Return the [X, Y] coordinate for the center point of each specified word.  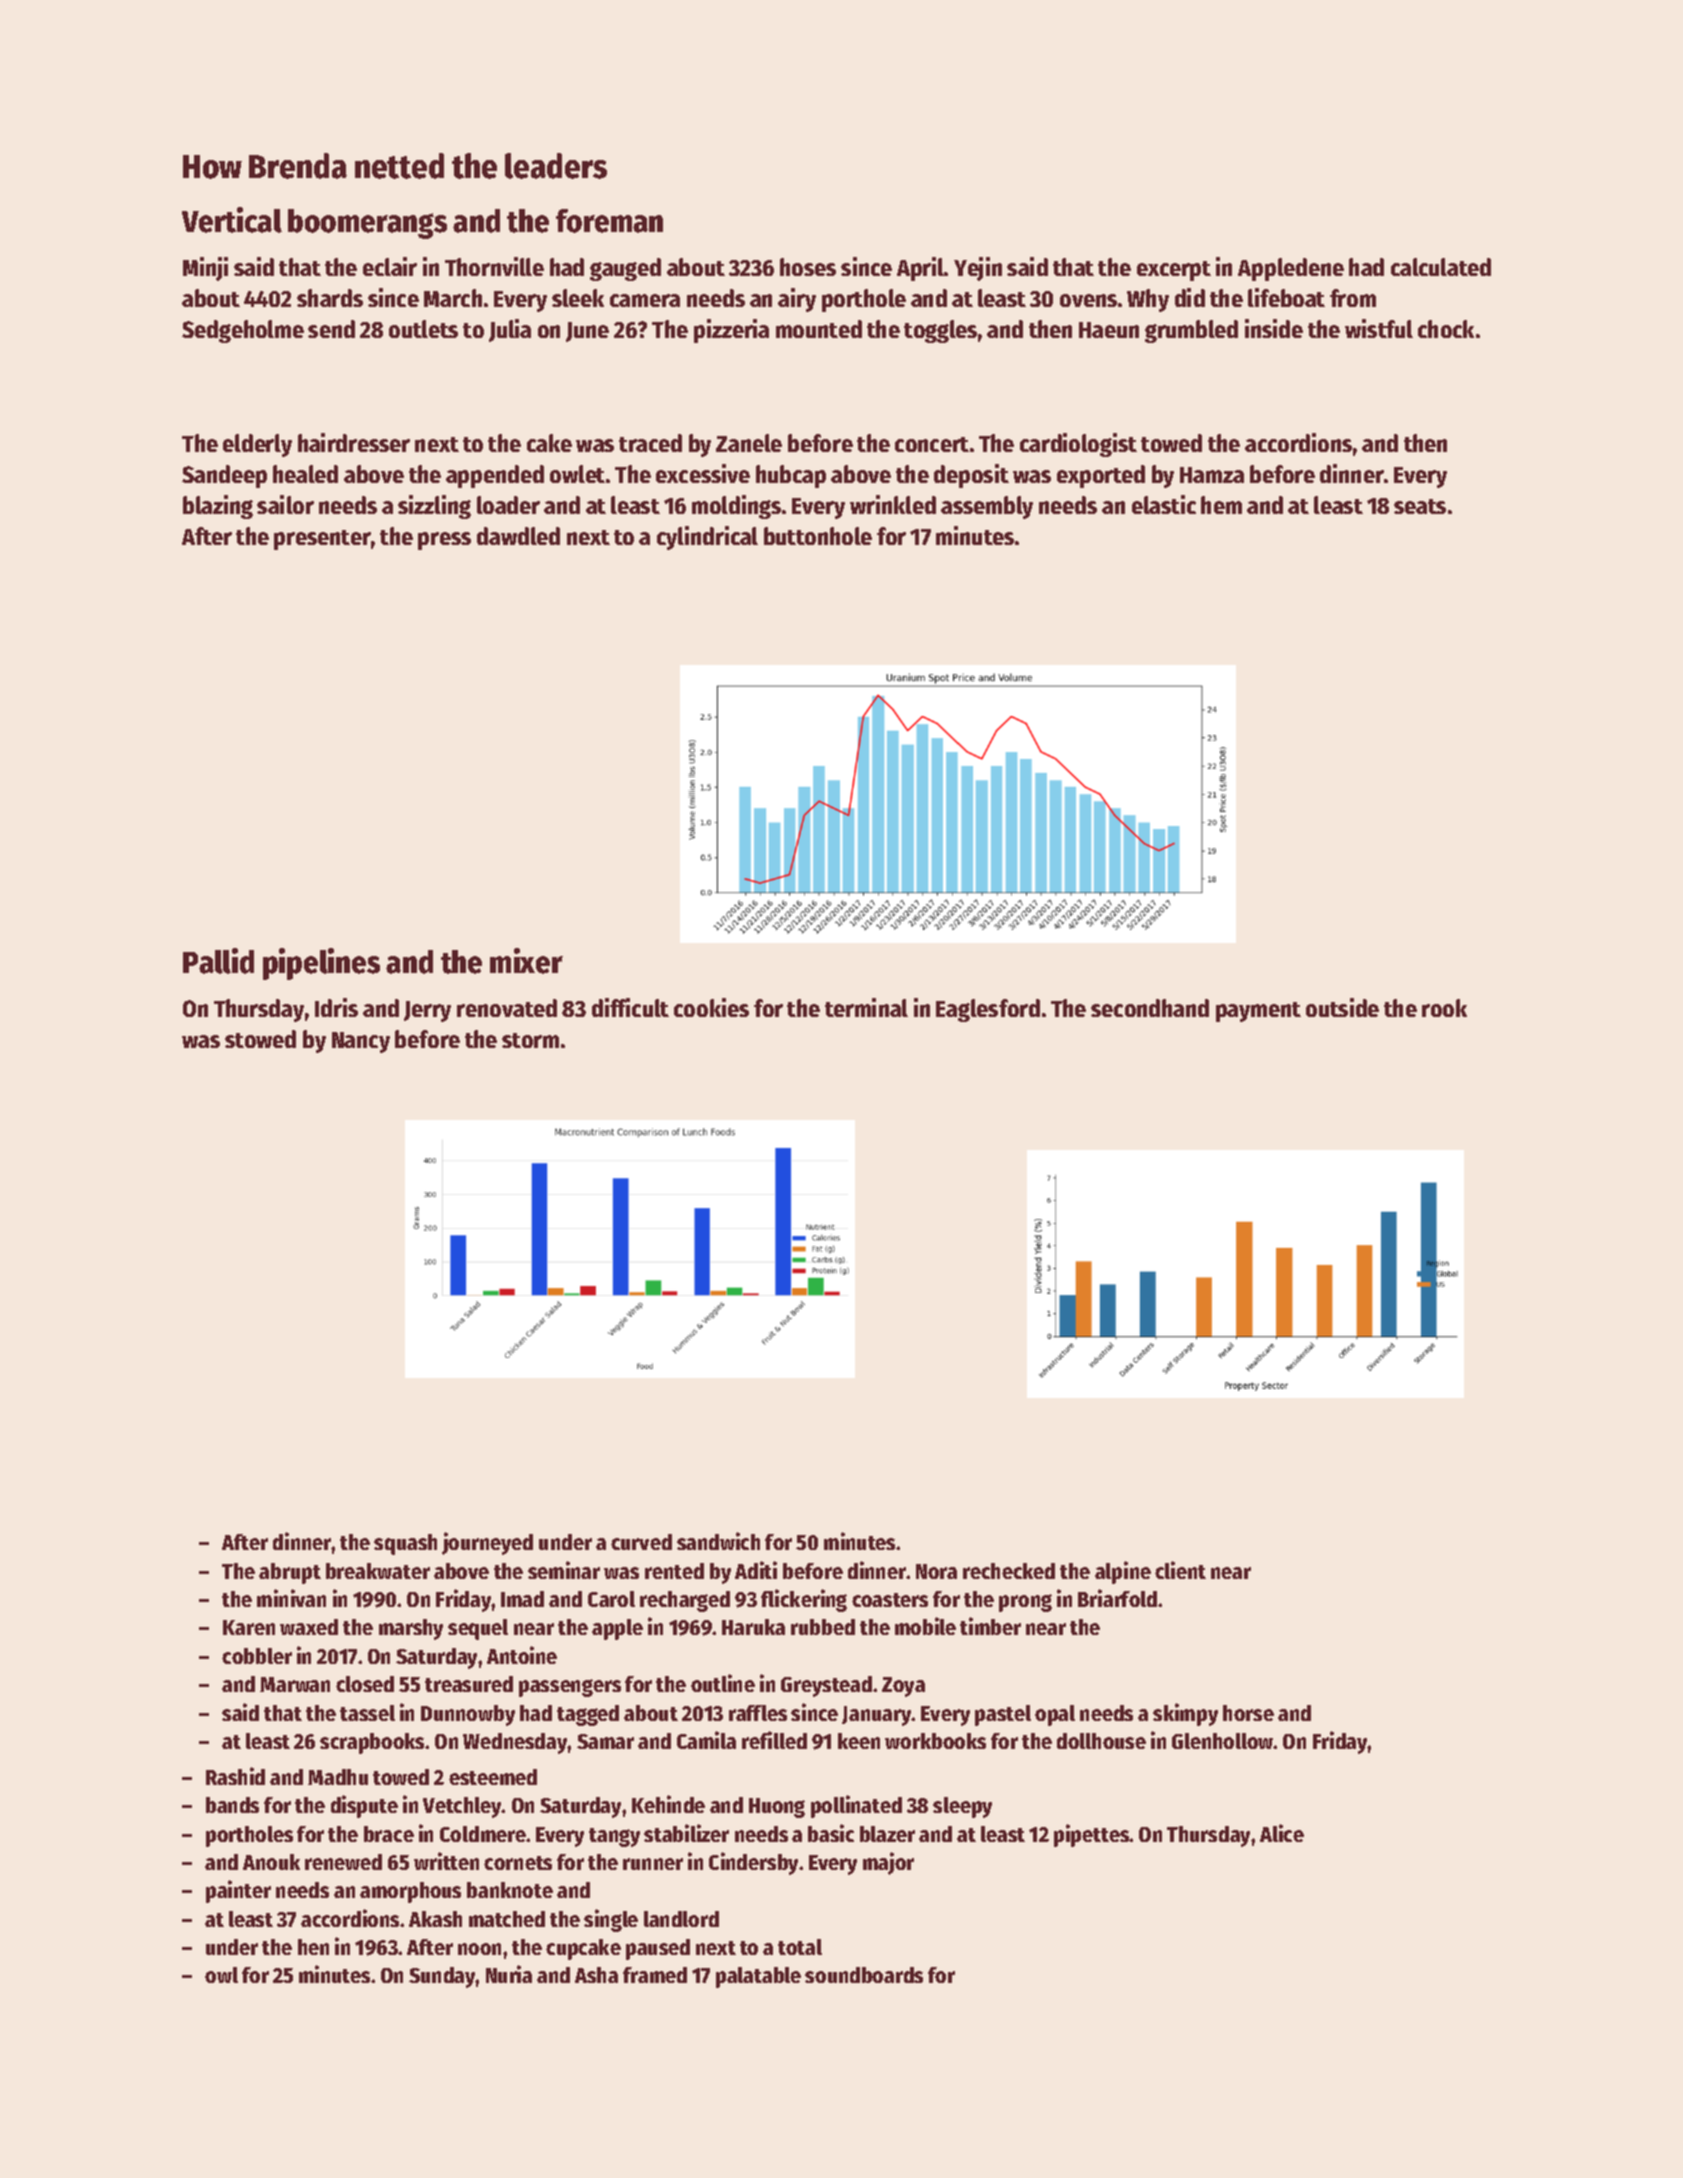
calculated [1441, 267]
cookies [711, 1007]
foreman [609, 221]
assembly [987, 507]
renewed [343, 1862]
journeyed [487, 1543]
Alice [1282, 1833]
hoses [808, 267]
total [800, 1947]
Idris [336, 1007]
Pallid [218, 961]
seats [1420, 506]
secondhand [1150, 1008]
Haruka [753, 1627]
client [1180, 1570]
